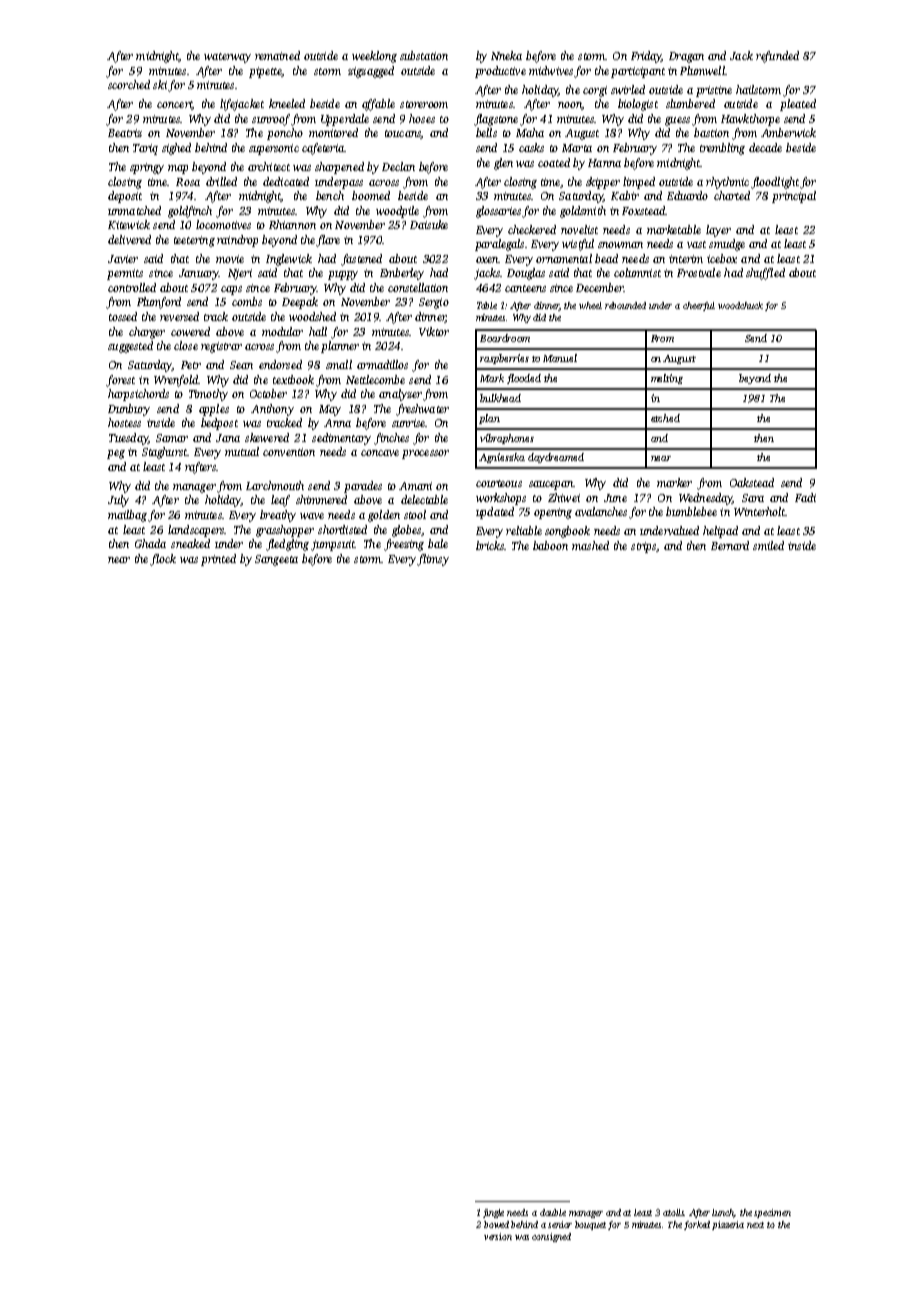 This screenshot has width=924, height=1308. Describe the element at coordinates (798, 105) in the screenshot. I see `pleated` at that location.
